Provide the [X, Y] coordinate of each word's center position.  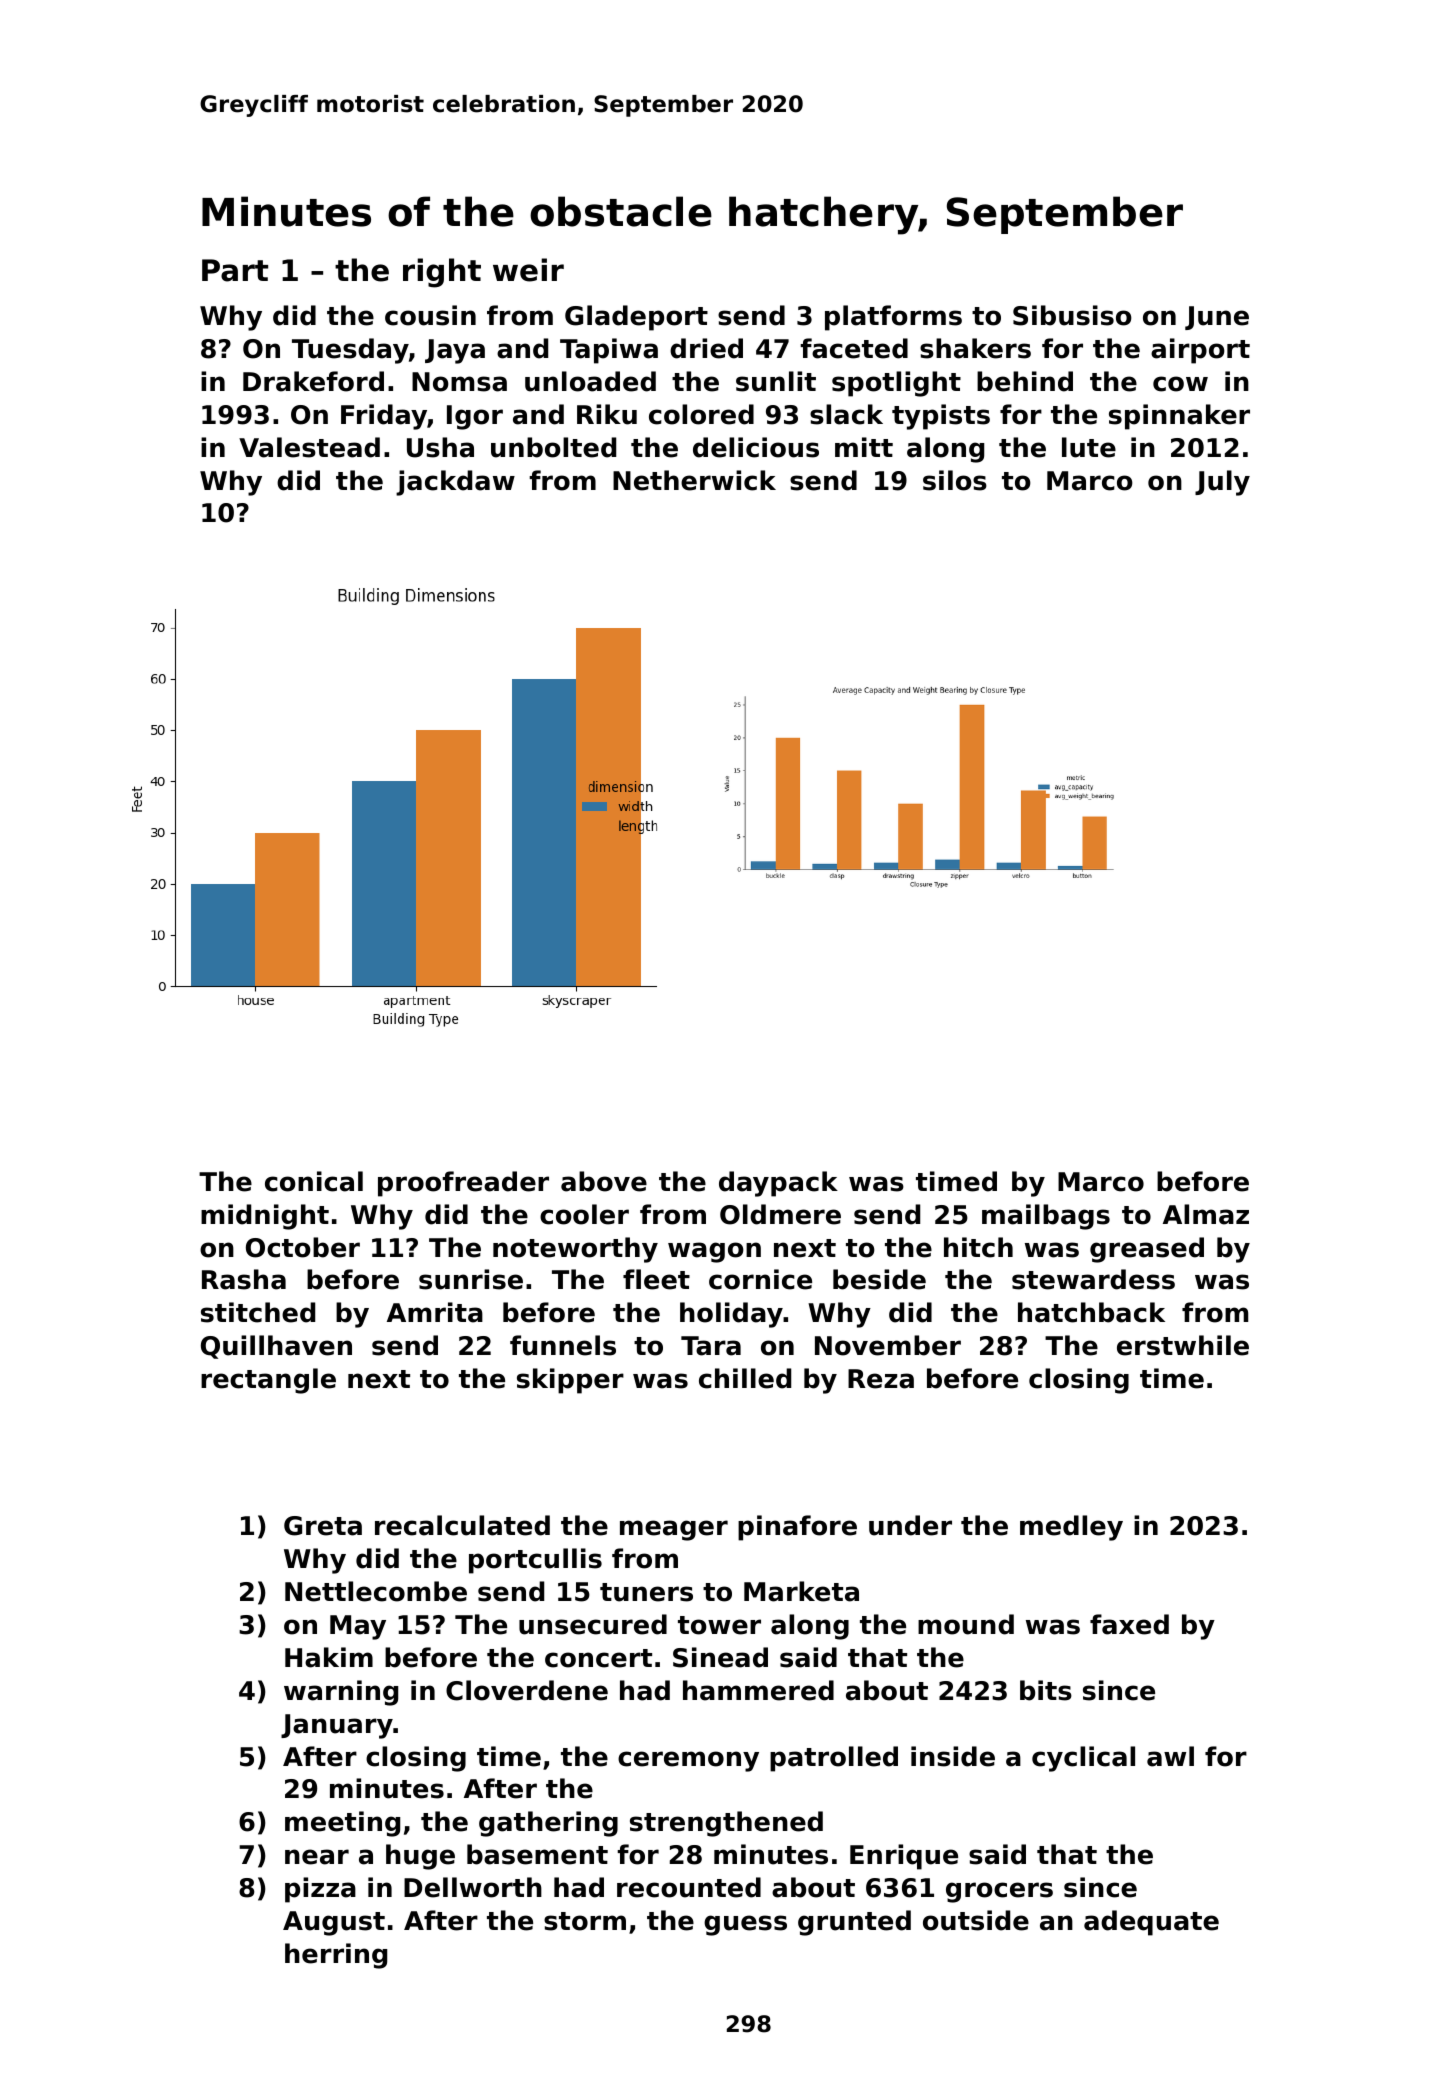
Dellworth [473, 1887]
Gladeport [636, 318]
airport [1200, 351]
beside [879, 1279]
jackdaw [455, 483]
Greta [323, 1526]
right [442, 273]
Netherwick [694, 480]
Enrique [904, 1857]
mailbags [1046, 1217]
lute [1089, 447]
